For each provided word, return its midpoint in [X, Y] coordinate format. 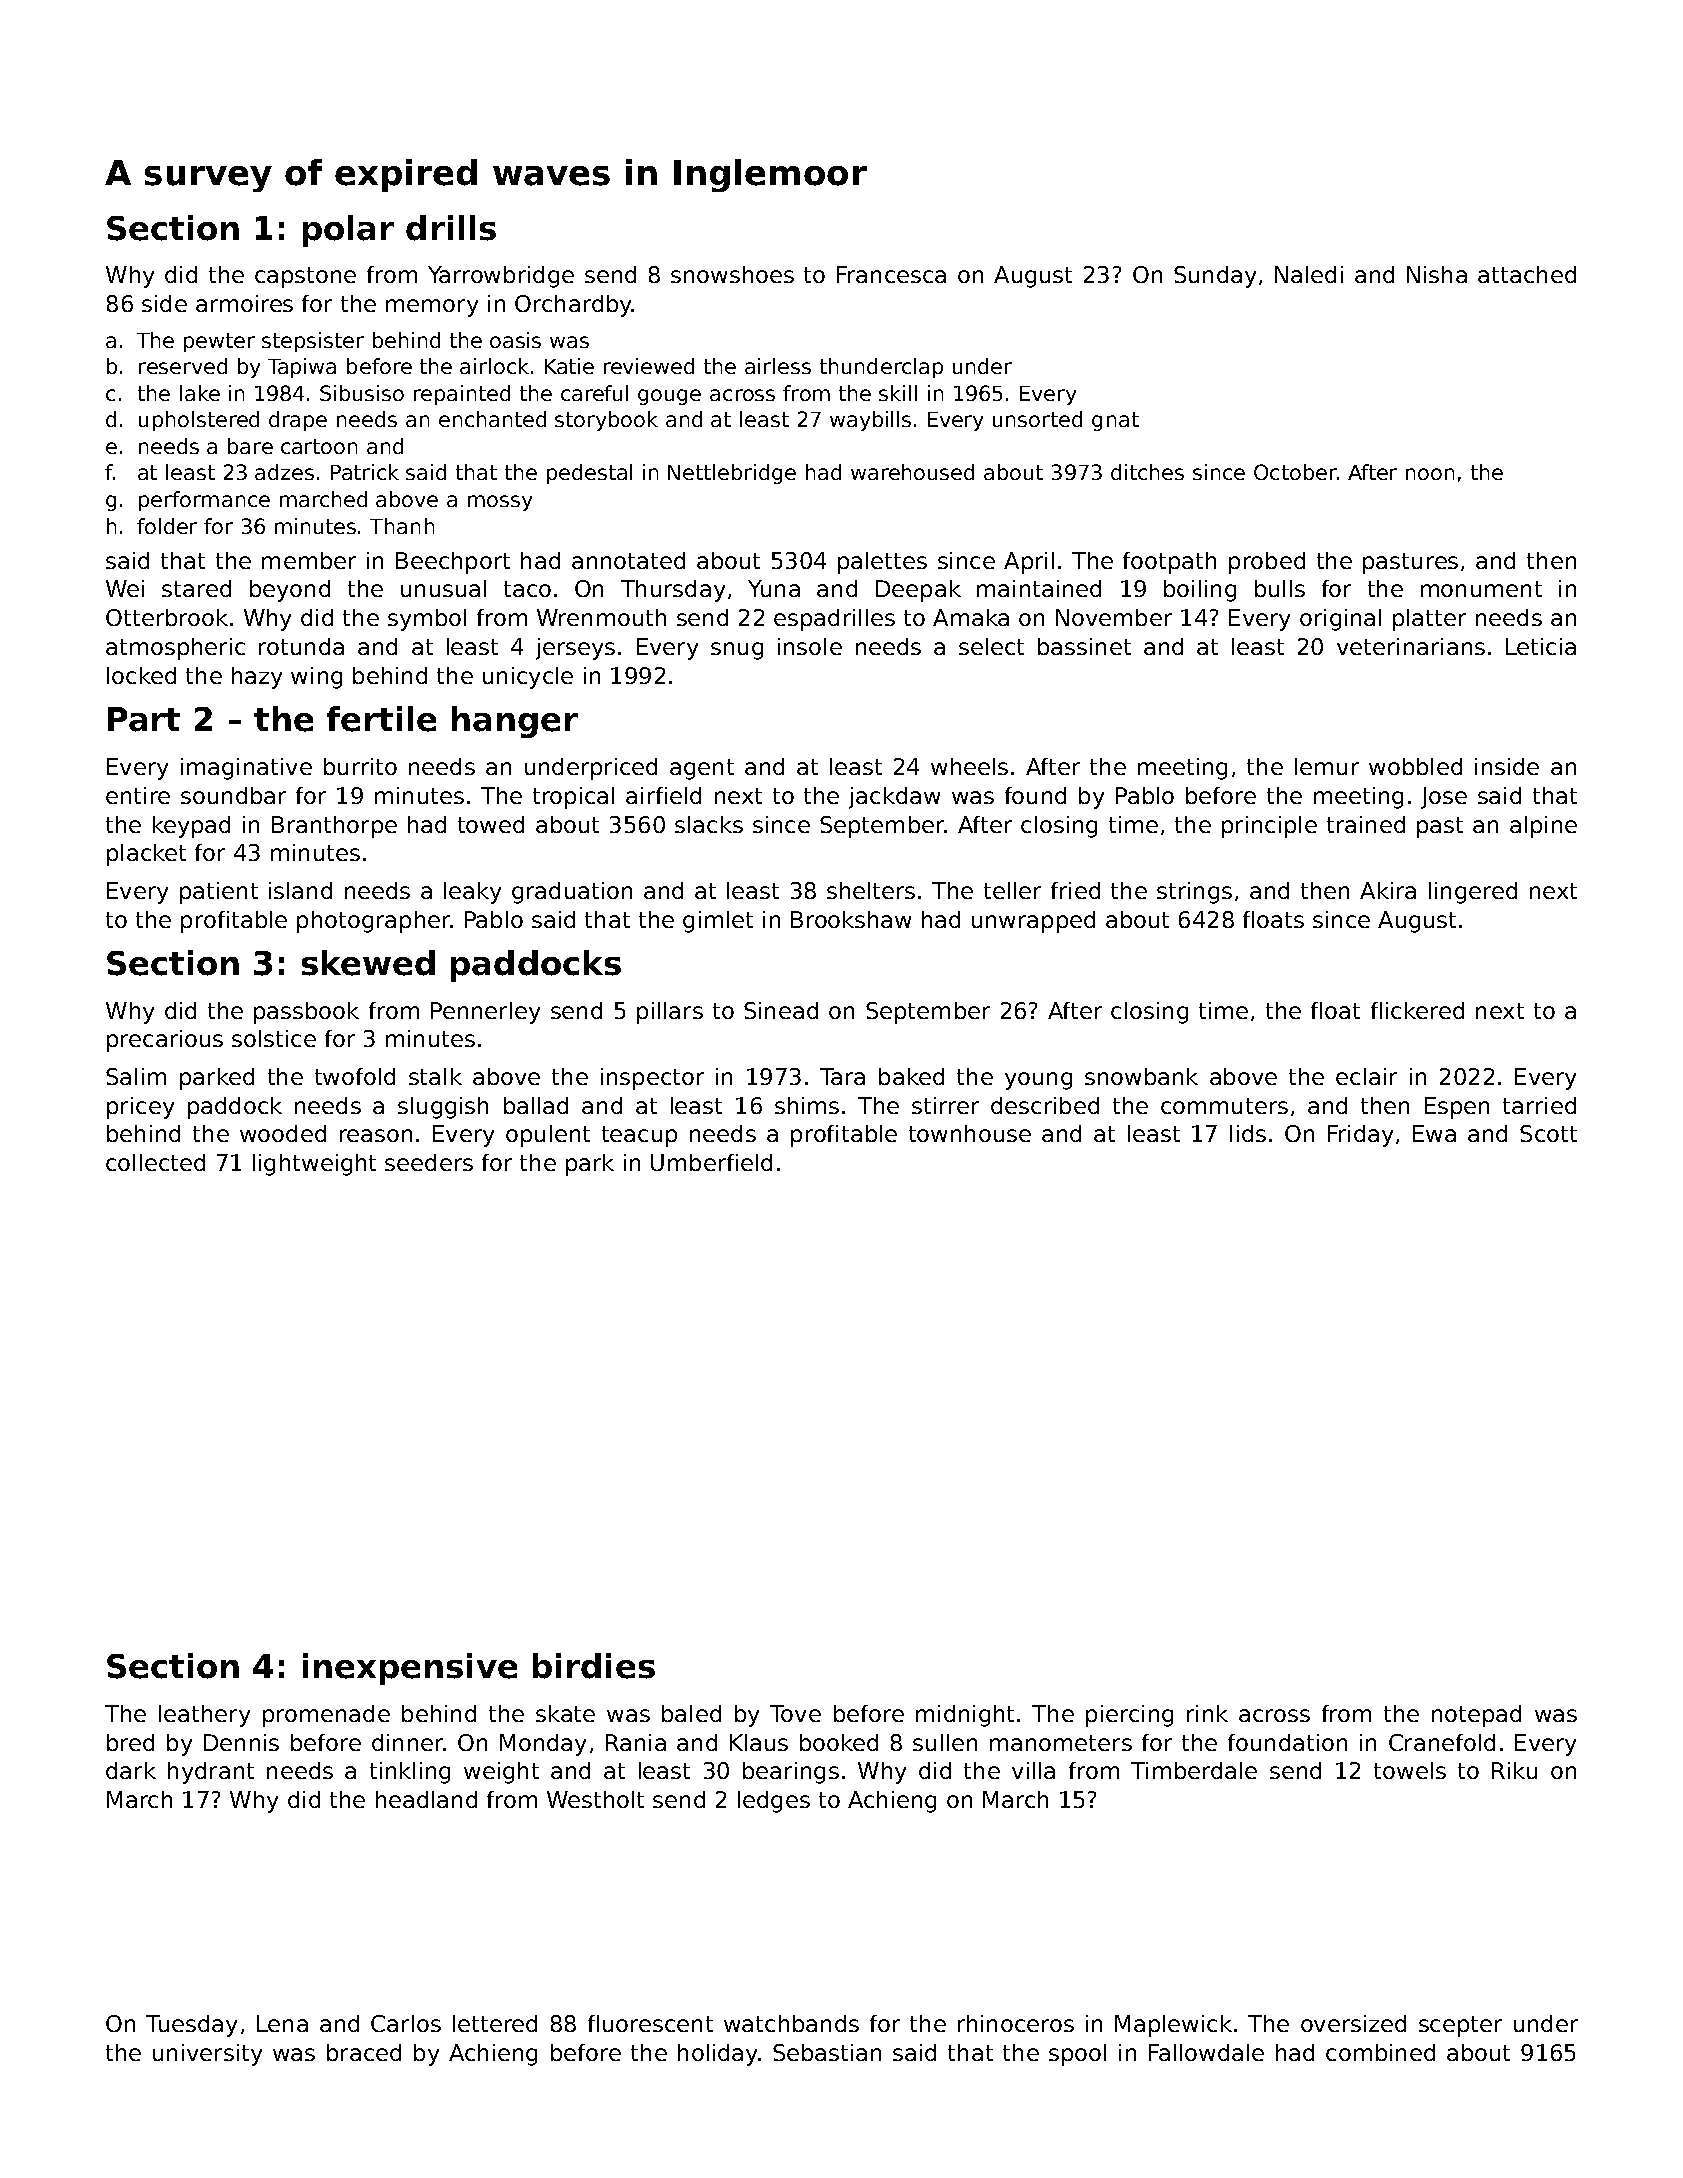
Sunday [1215, 277]
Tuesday [191, 2026]
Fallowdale [1206, 2052]
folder [167, 526]
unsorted [1037, 419]
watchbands [791, 2023]
